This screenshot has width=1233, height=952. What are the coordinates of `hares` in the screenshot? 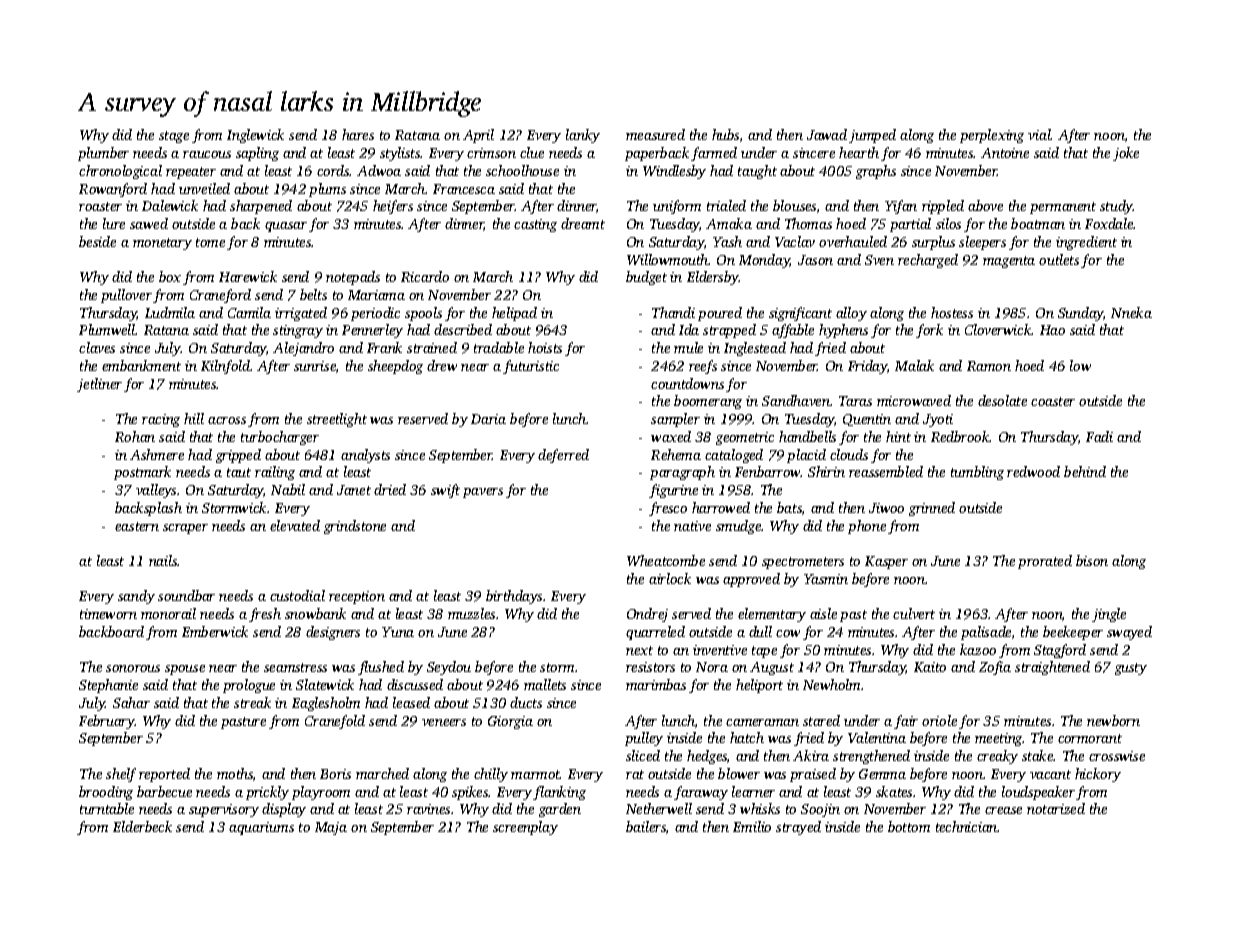 It's located at (358, 134).
